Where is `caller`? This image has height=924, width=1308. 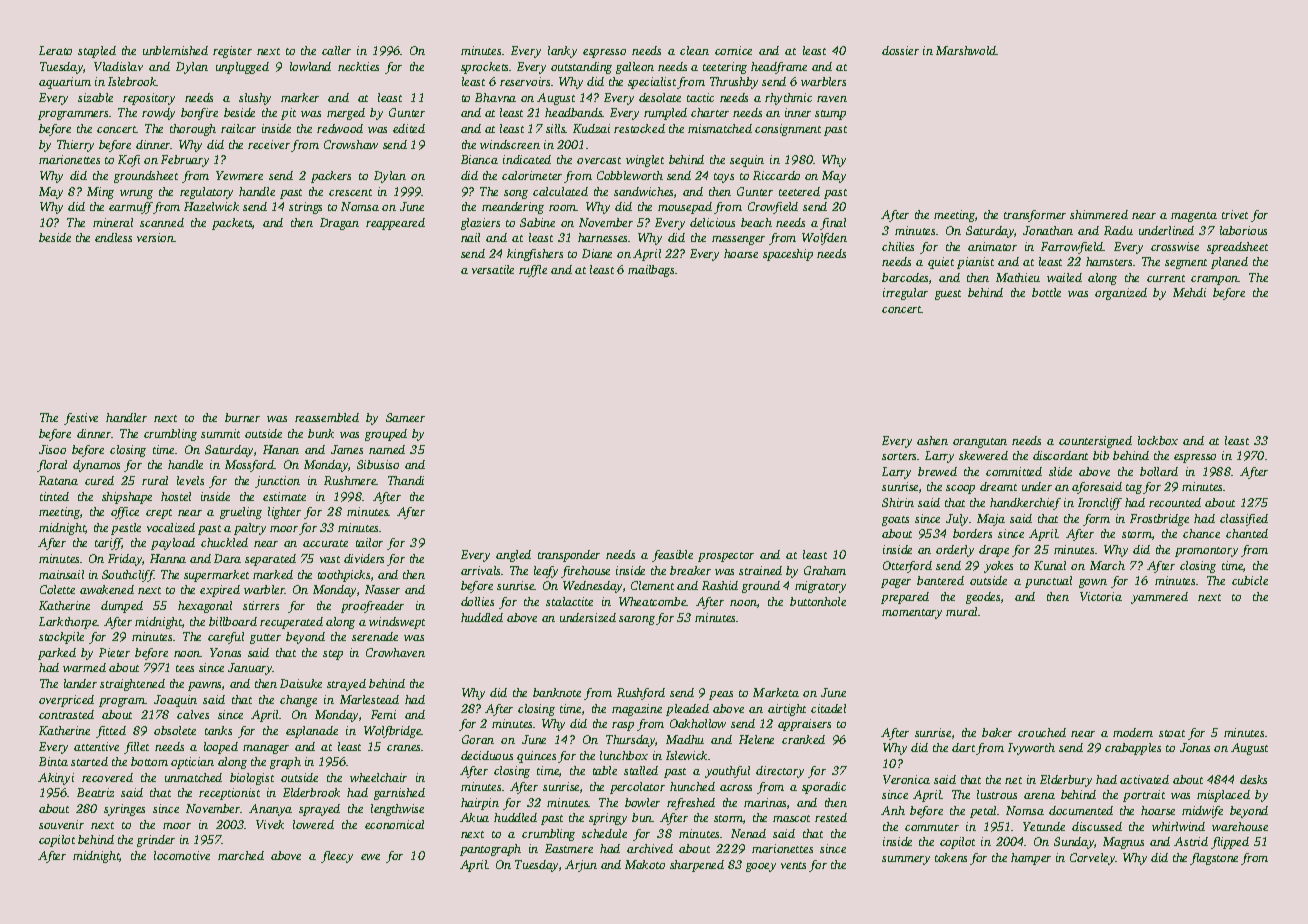
caller is located at coordinates (336, 50).
